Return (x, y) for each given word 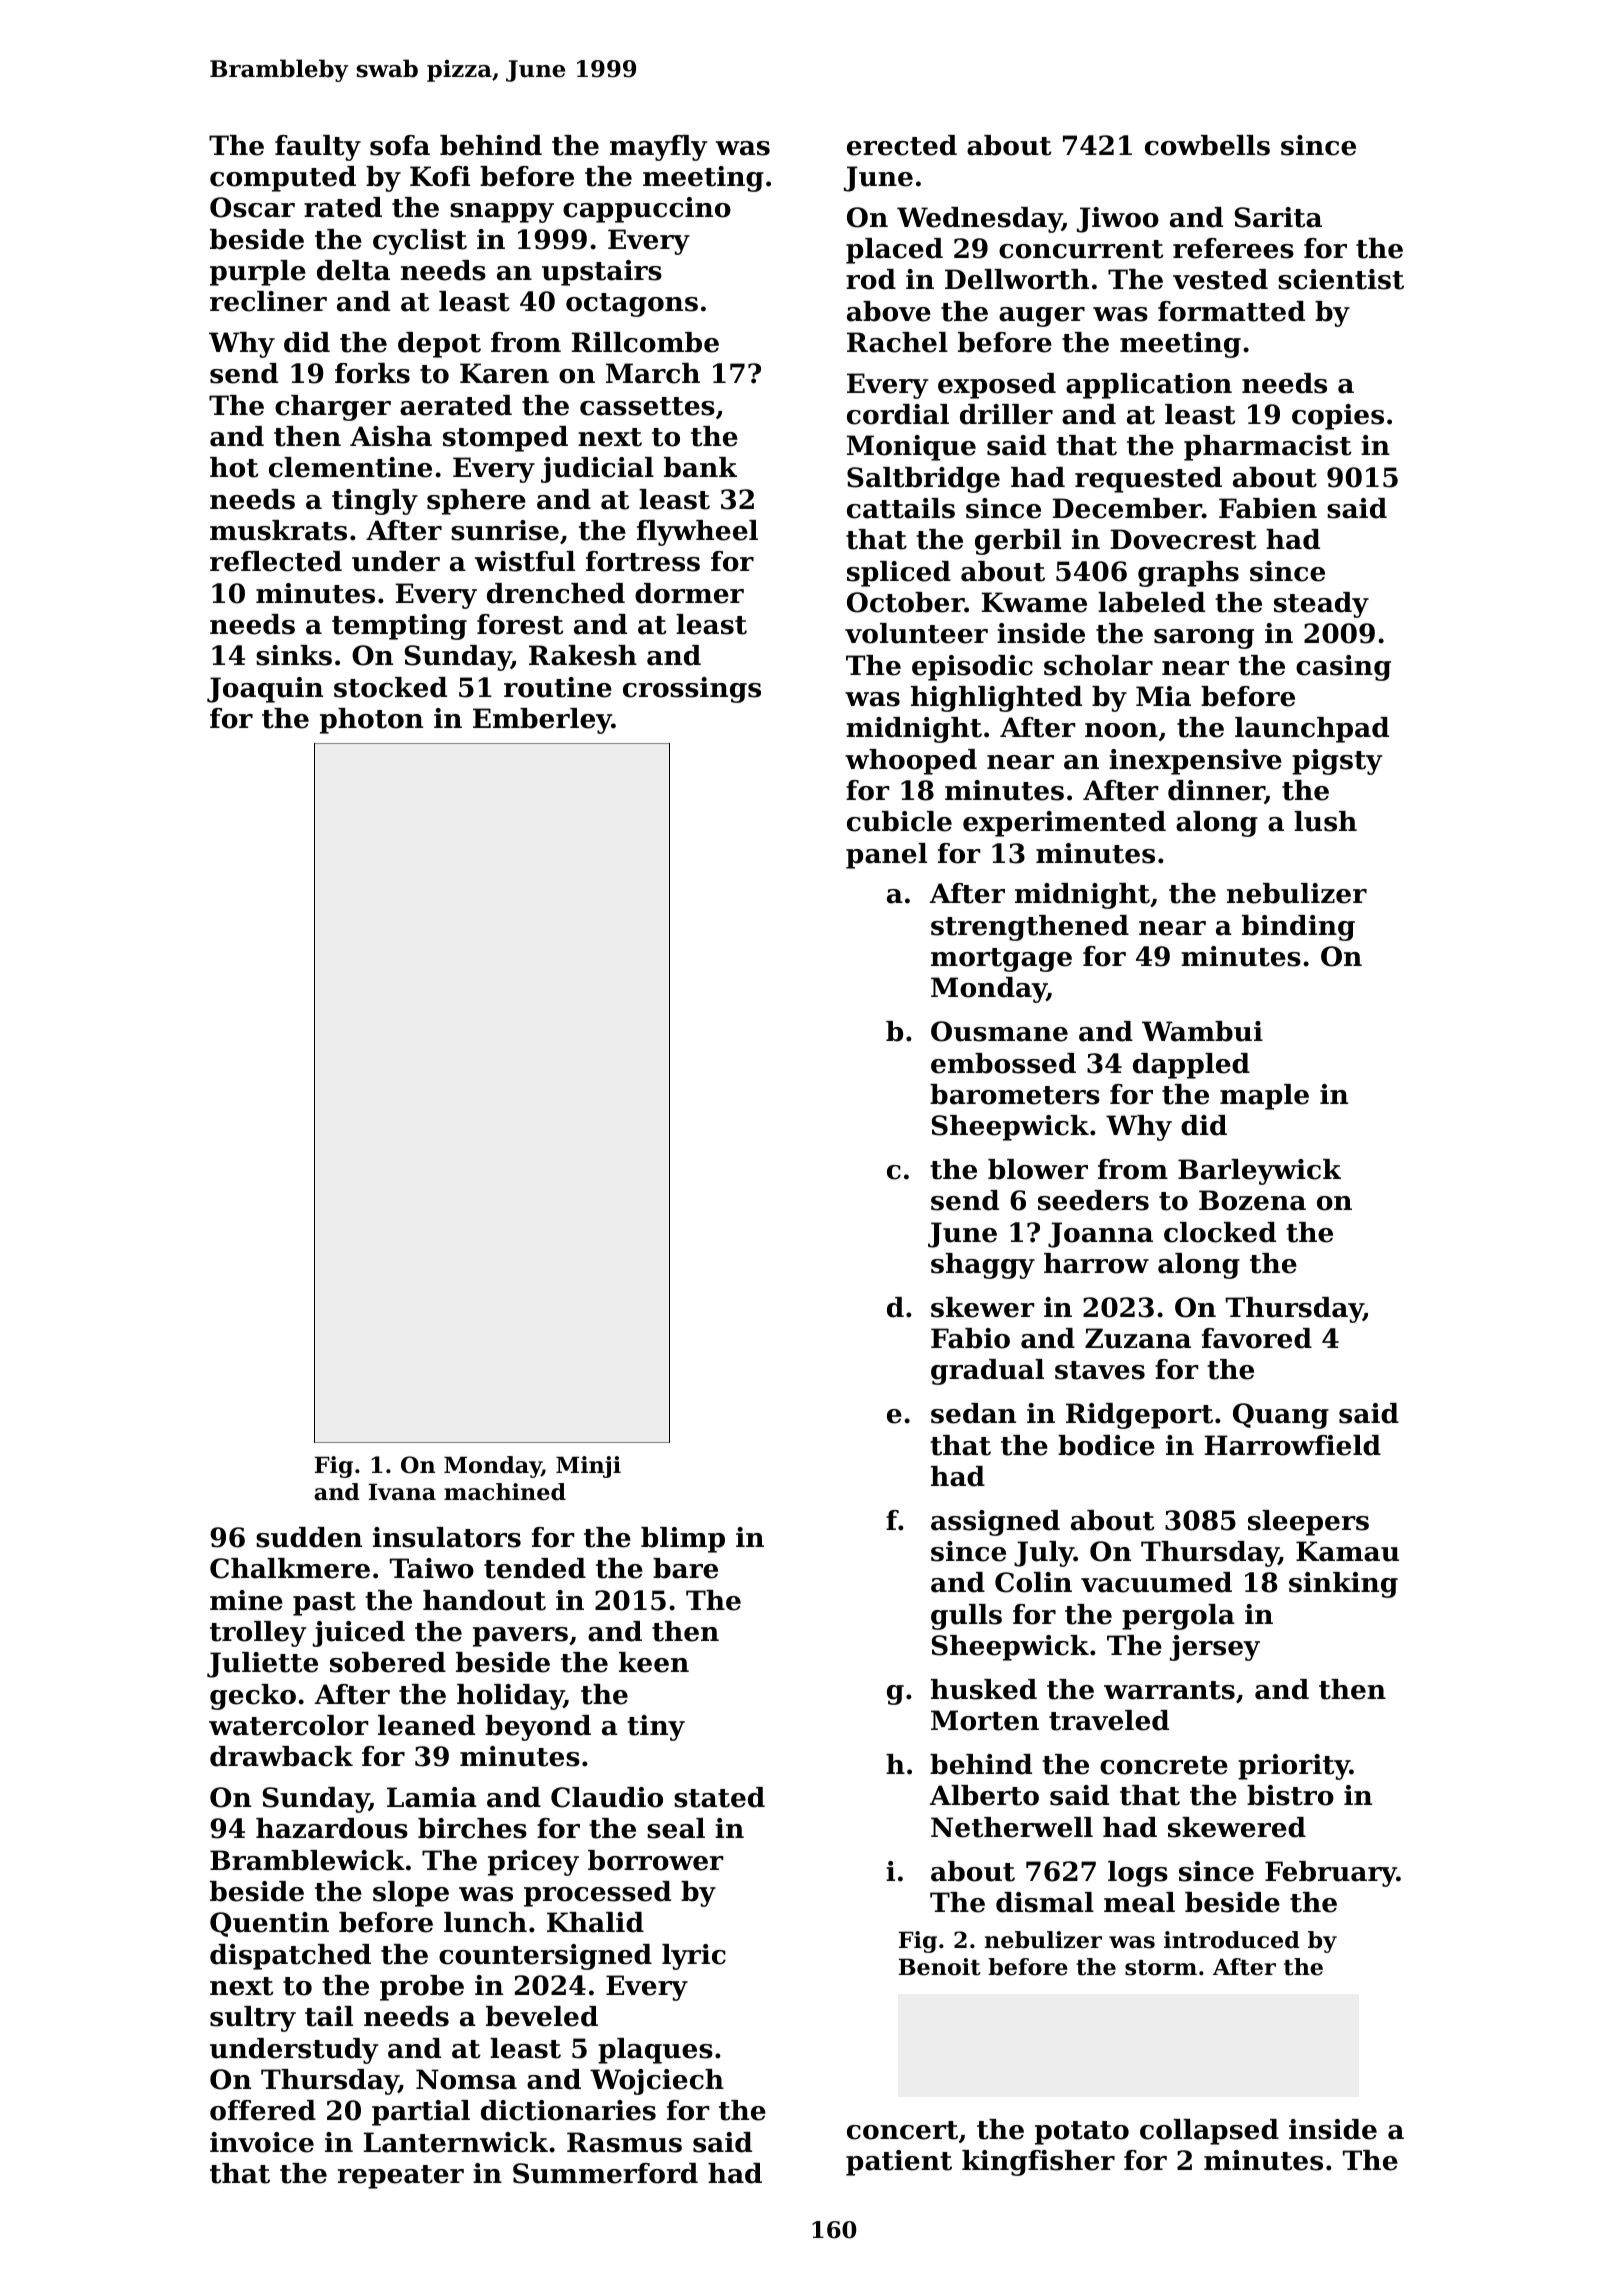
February (1331, 1874)
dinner (1216, 791)
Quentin (269, 1924)
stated (719, 1797)
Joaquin (265, 690)
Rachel (897, 342)
